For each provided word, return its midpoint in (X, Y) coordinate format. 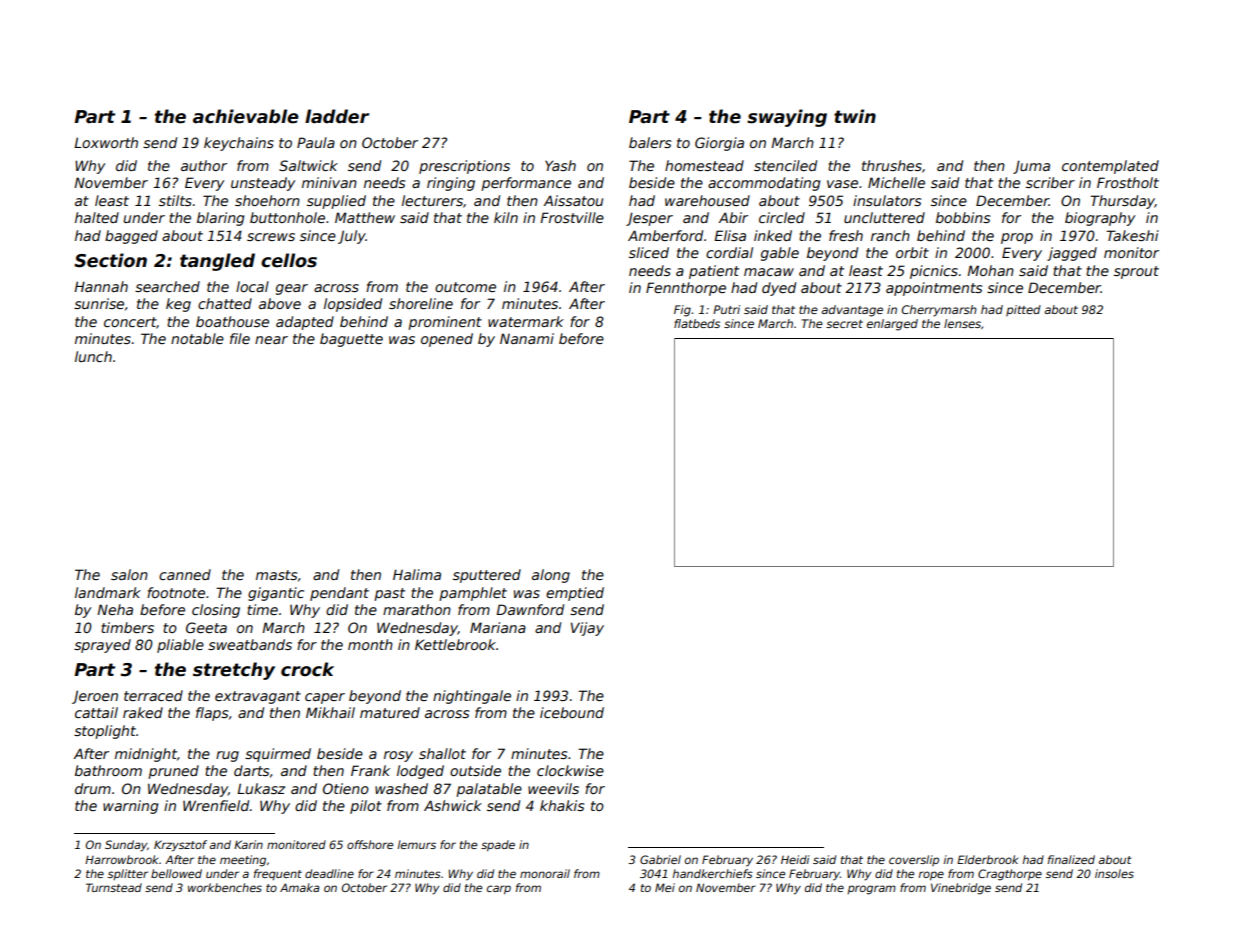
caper (325, 698)
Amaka (300, 887)
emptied (575, 594)
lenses (962, 323)
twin (855, 116)
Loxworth (106, 142)
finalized (1071, 859)
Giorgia (719, 144)
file (240, 338)
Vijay (587, 629)
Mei (665, 887)
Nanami (527, 338)
